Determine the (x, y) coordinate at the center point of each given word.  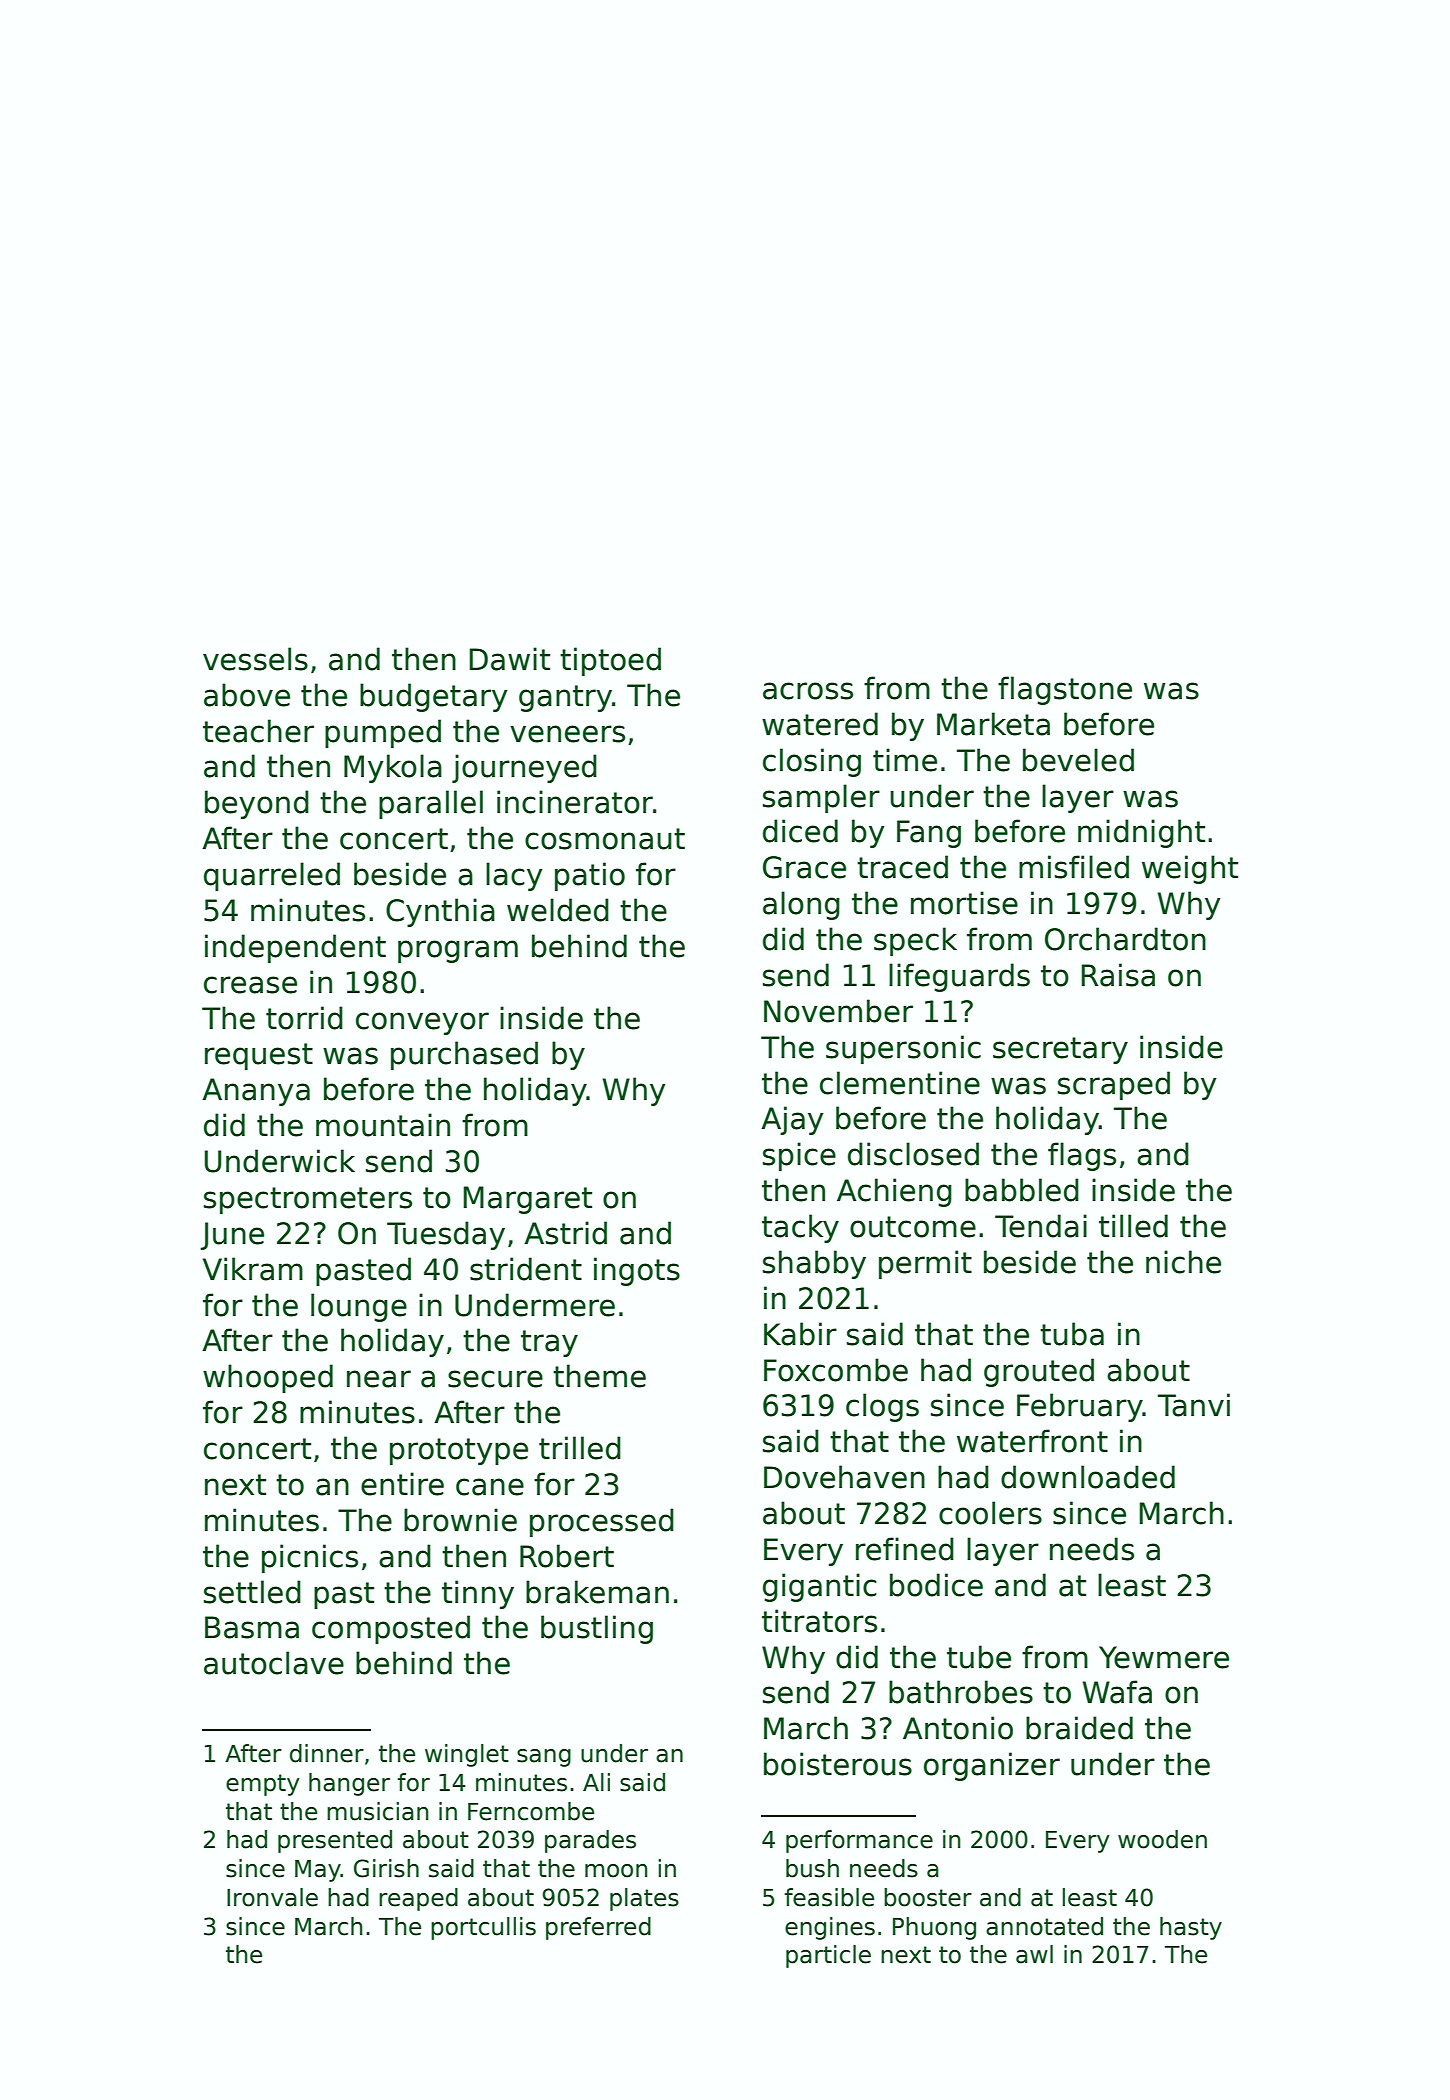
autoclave (274, 1663)
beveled (1078, 760)
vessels (255, 659)
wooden (1162, 1839)
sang (544, 1758)
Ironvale (272, 1897)
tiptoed (610, 661)
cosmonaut (605, 839)
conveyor (422, 1023)
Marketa (993, 724)
